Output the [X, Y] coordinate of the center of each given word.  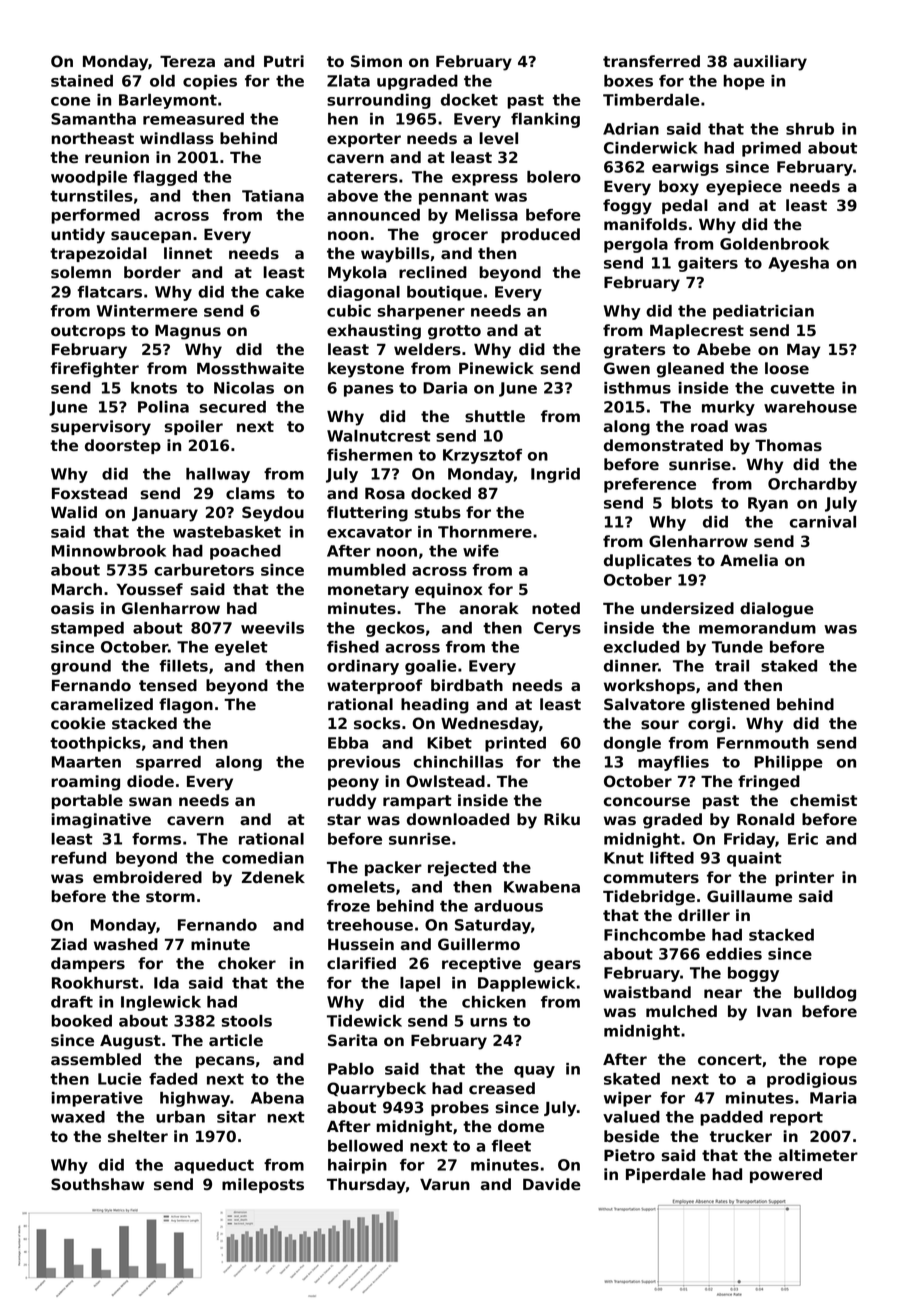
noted [556, 608]
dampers [88, 964]
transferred [651, 61]
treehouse [370, 925]
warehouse [810, 407]
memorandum [757, 628]
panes [369, 391]
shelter [138, 1136]
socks [377, 723]
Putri [284, 61]
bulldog [825, 994]
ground [81, 667]
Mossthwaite [250, 368]
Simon [376, 61]
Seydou [273, 514]
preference [650, 485]
